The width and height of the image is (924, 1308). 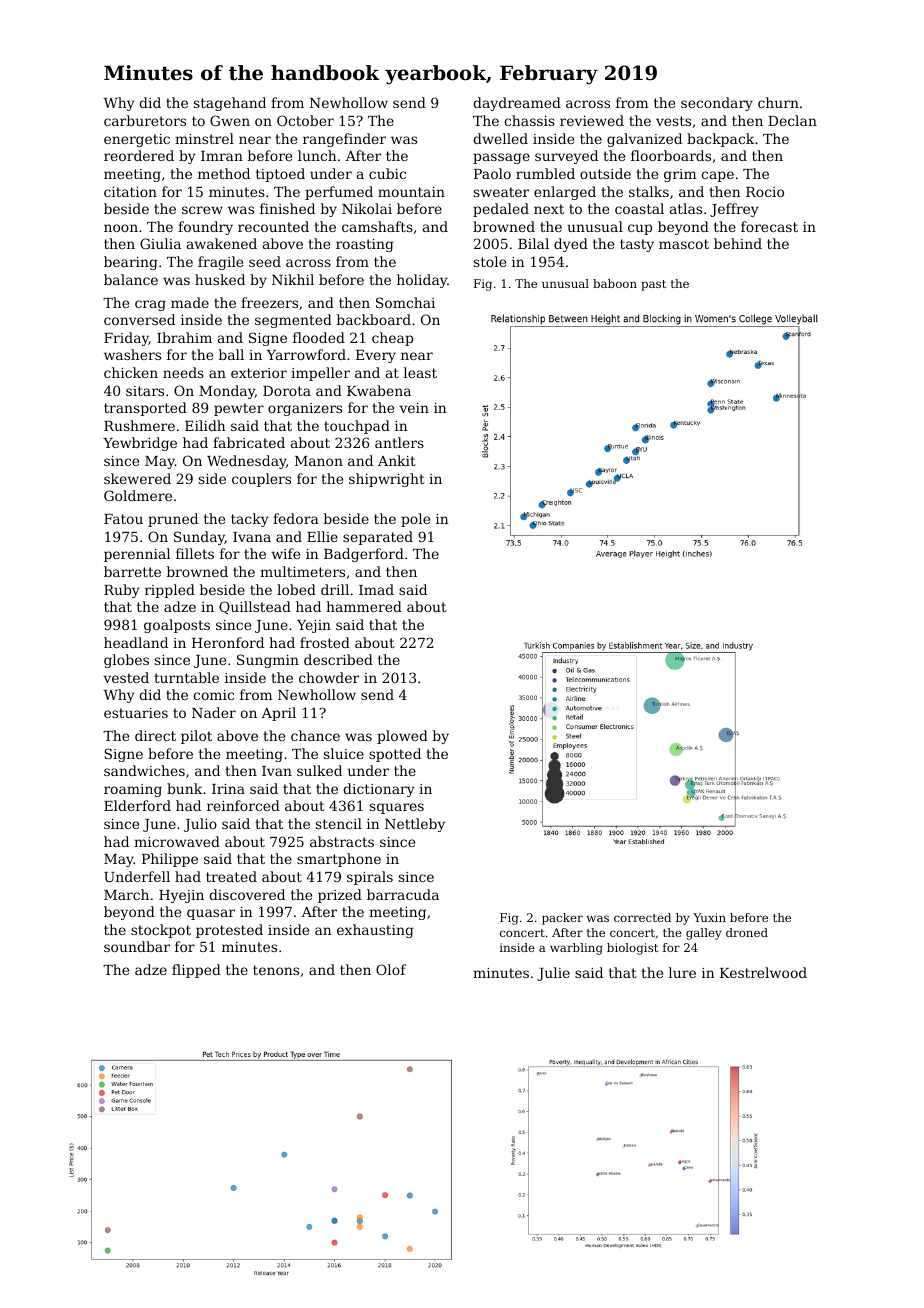 What do you see at coordinates (230, 104) in the image?
I see `stagehand` at bounding box center [230, 104].
